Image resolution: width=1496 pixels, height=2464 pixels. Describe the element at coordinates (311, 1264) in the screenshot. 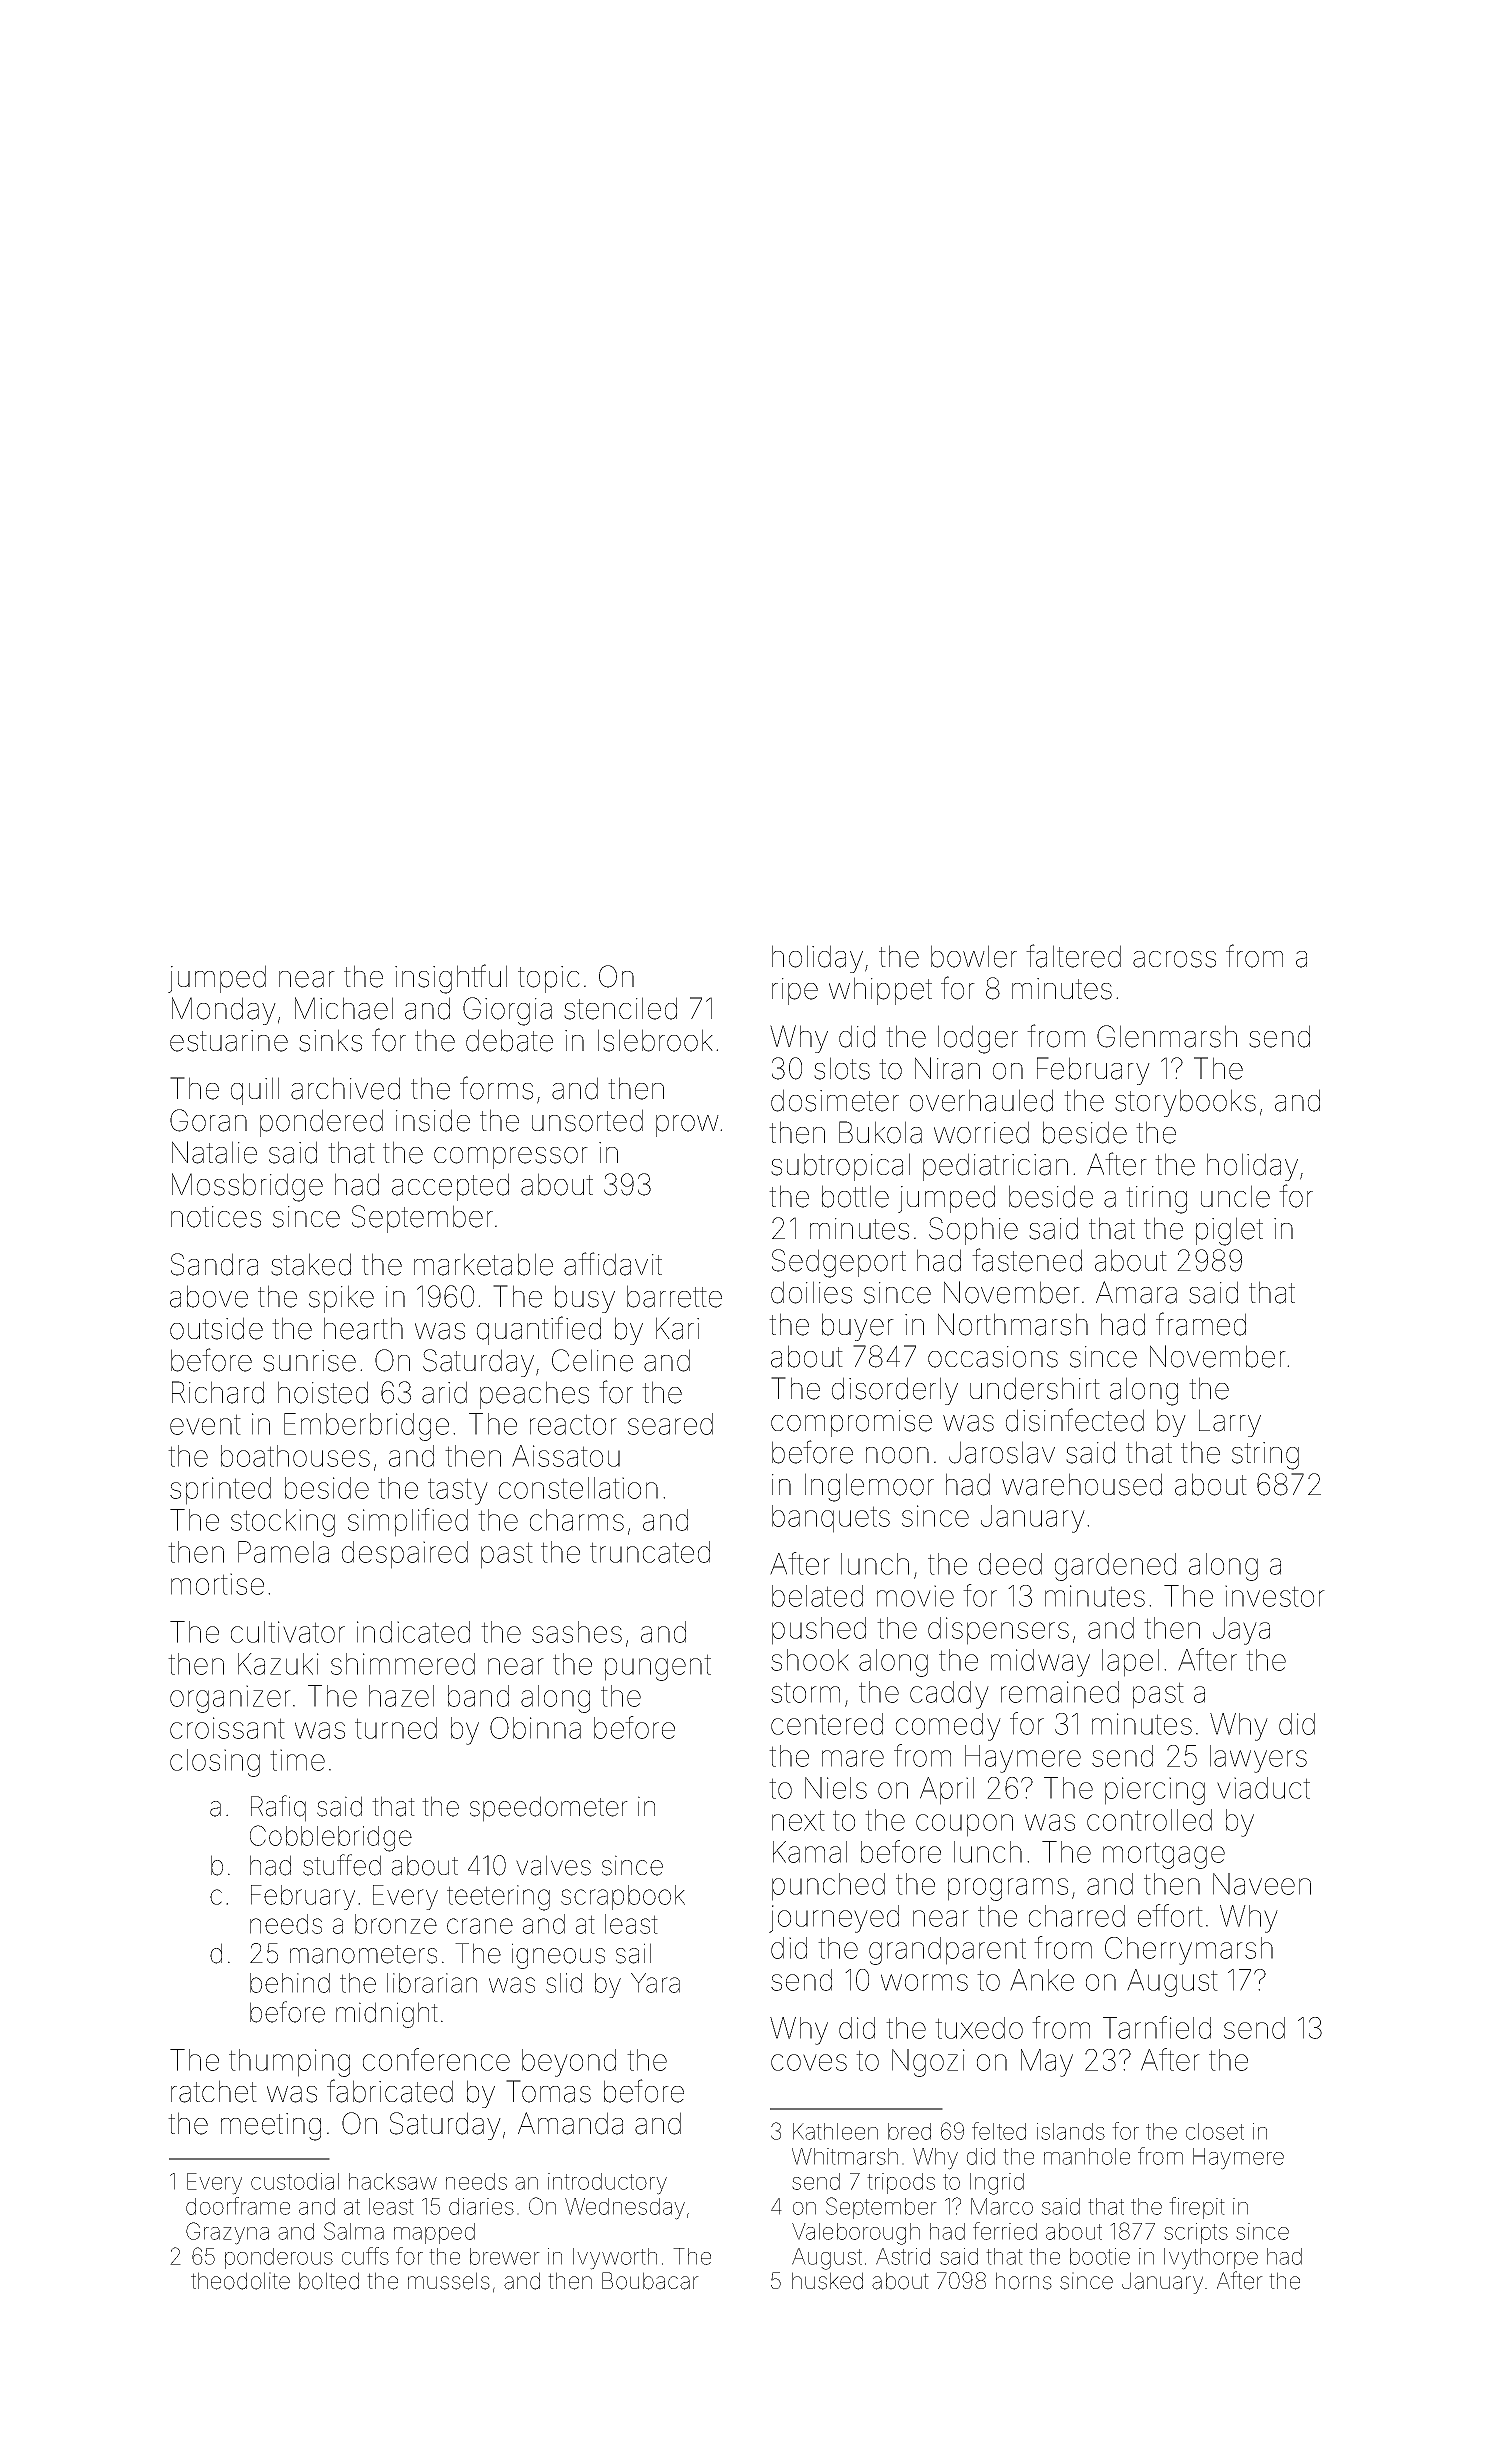

I see `staked` at that location.
